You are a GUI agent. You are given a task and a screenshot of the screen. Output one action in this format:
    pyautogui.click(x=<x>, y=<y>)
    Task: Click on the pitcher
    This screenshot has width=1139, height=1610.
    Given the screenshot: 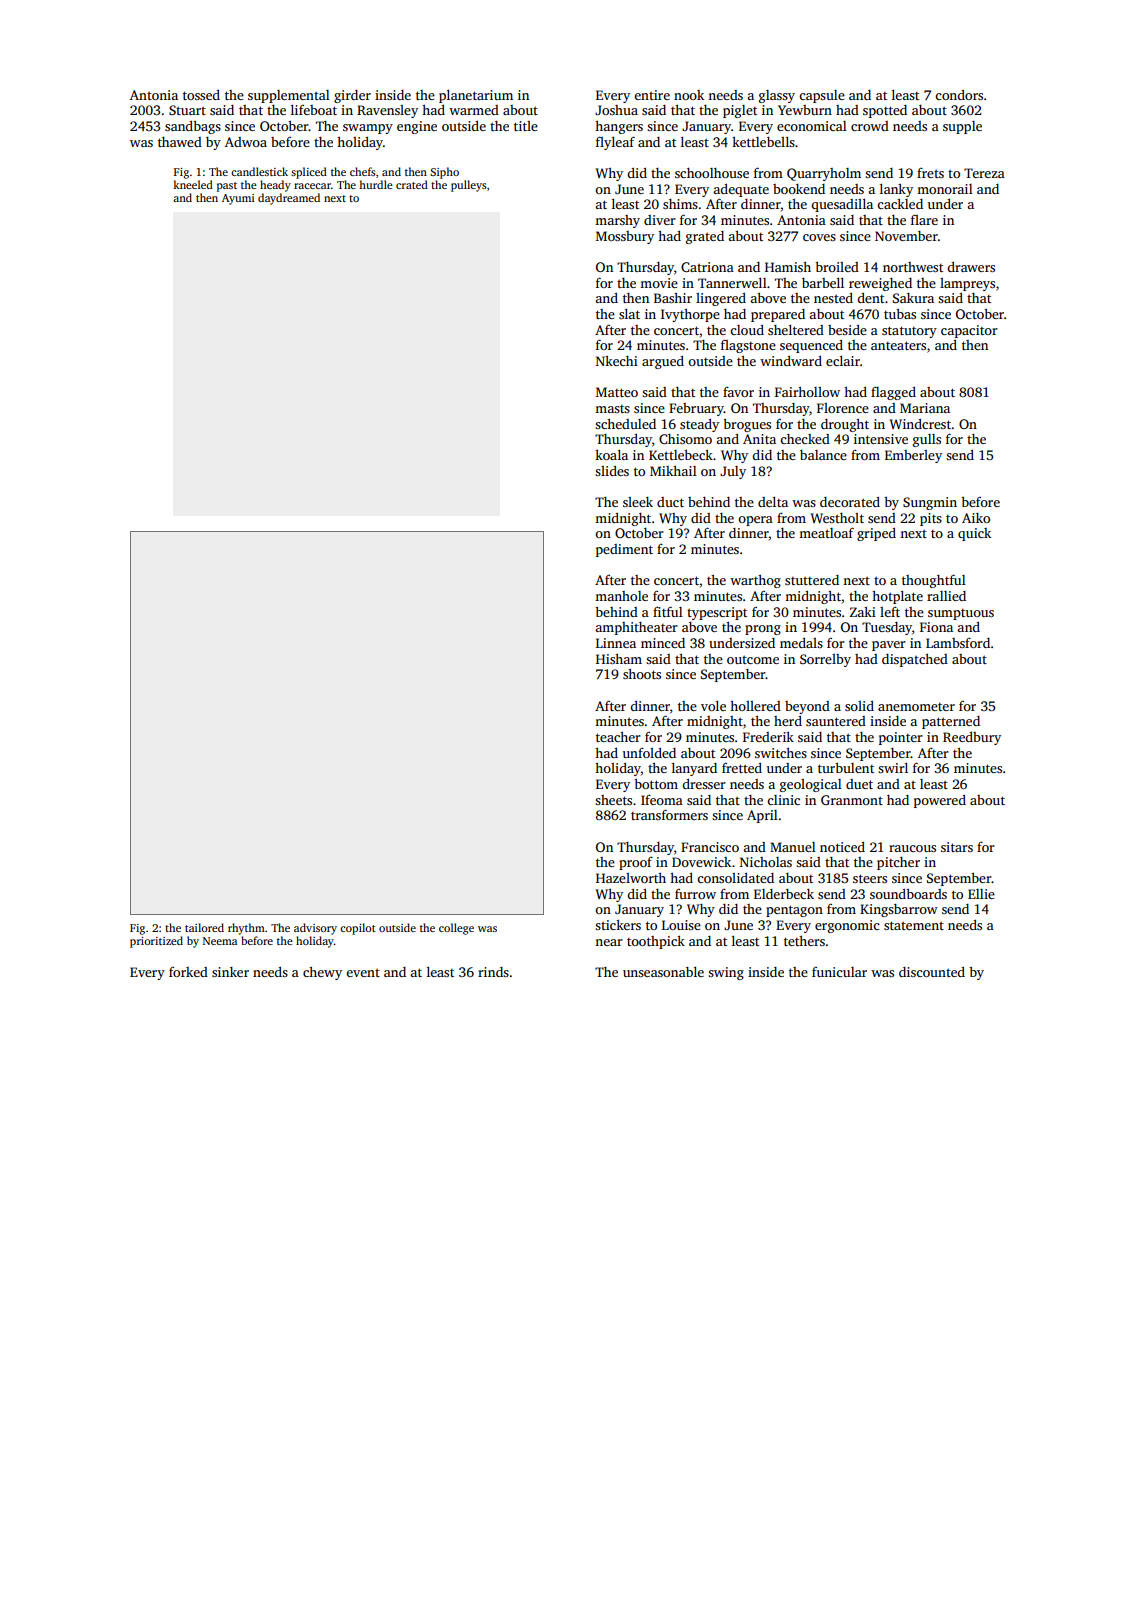 What is the action you would take?
    pyautogui.click(x=898, y=863)
